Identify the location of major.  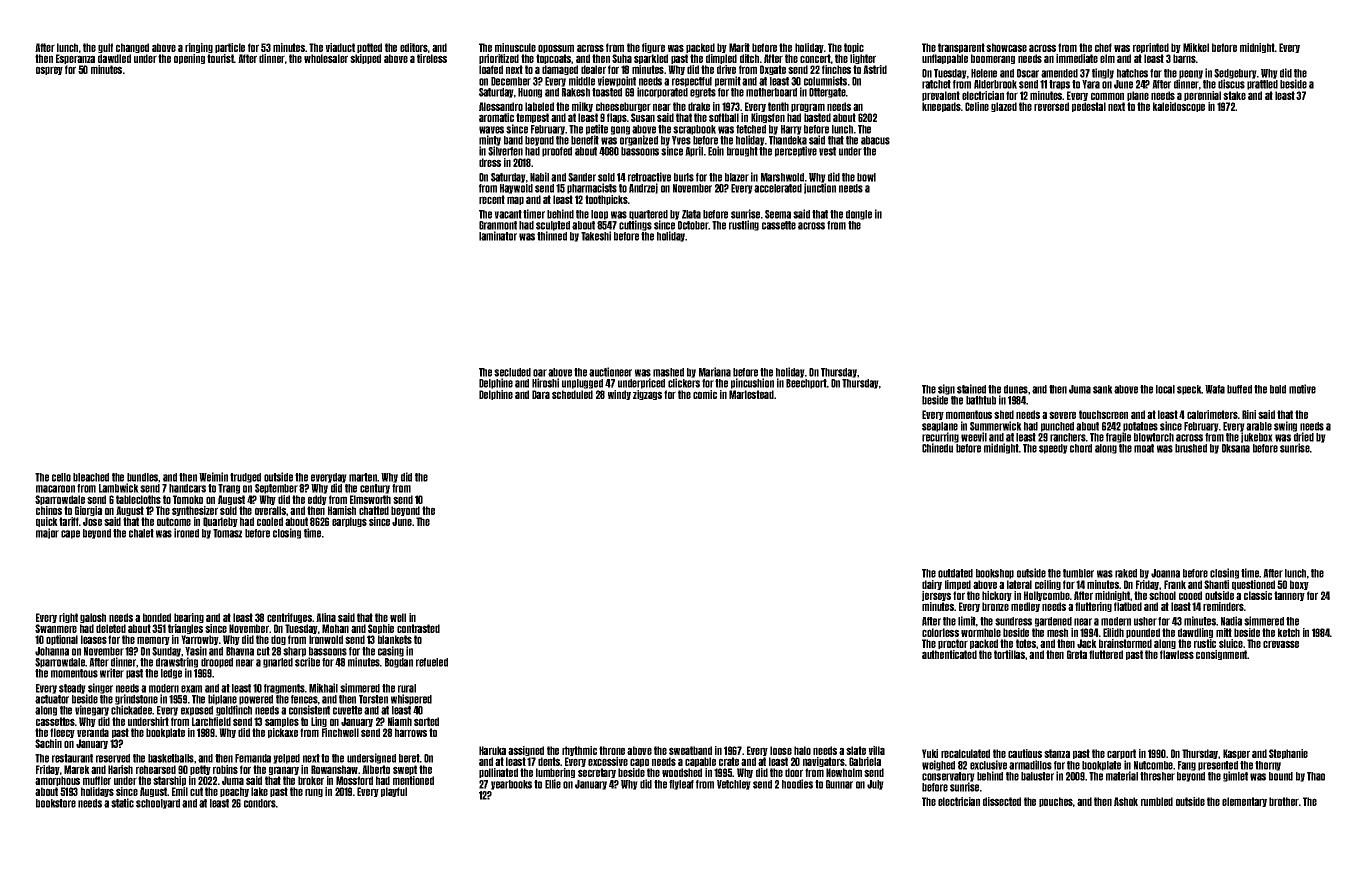
(47, 533).
